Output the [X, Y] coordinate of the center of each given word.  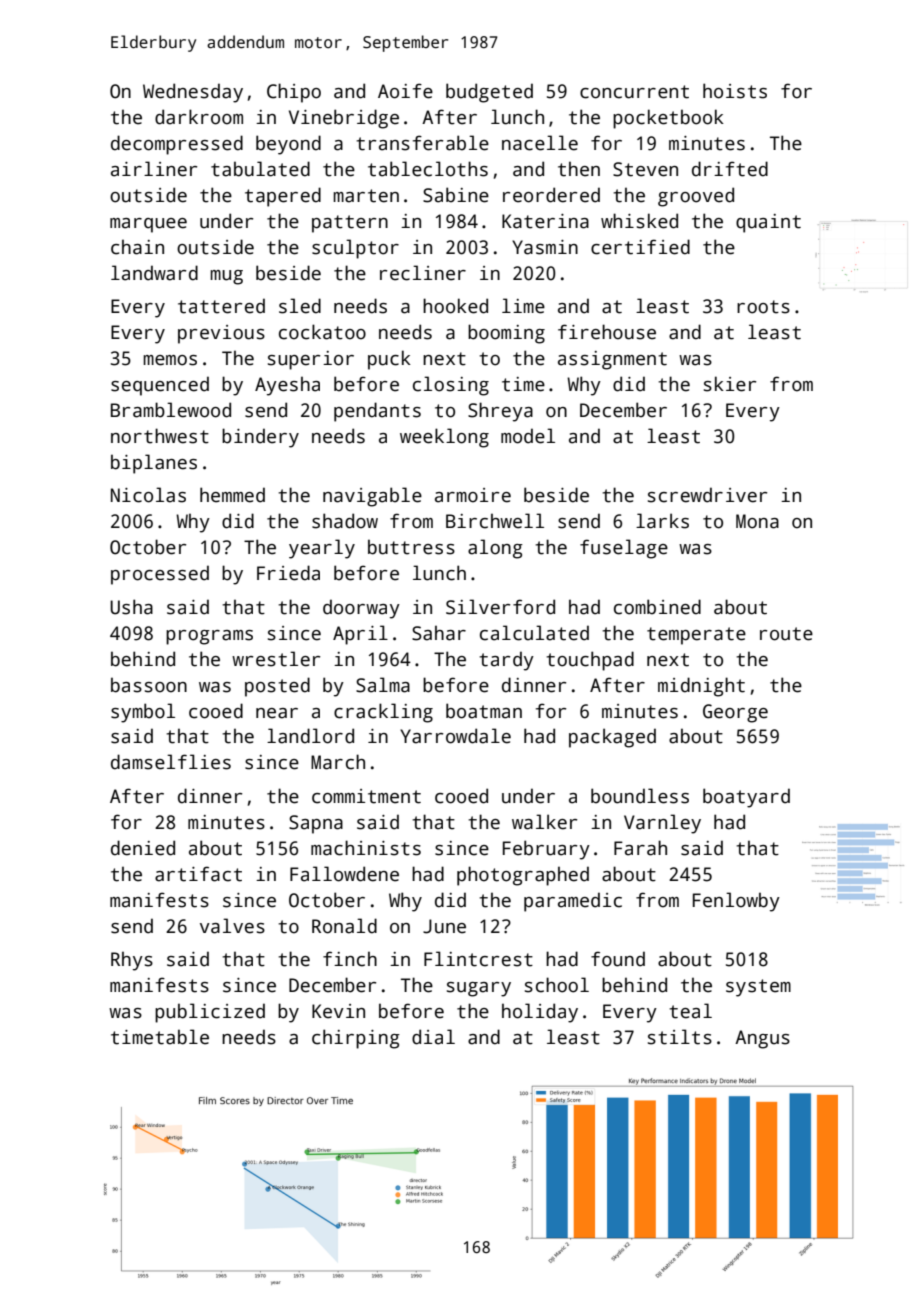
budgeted [489, 93]
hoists [735, 91]
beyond [288, 145]
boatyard [746, 798]
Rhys [132, 961]
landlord [310, 736]
